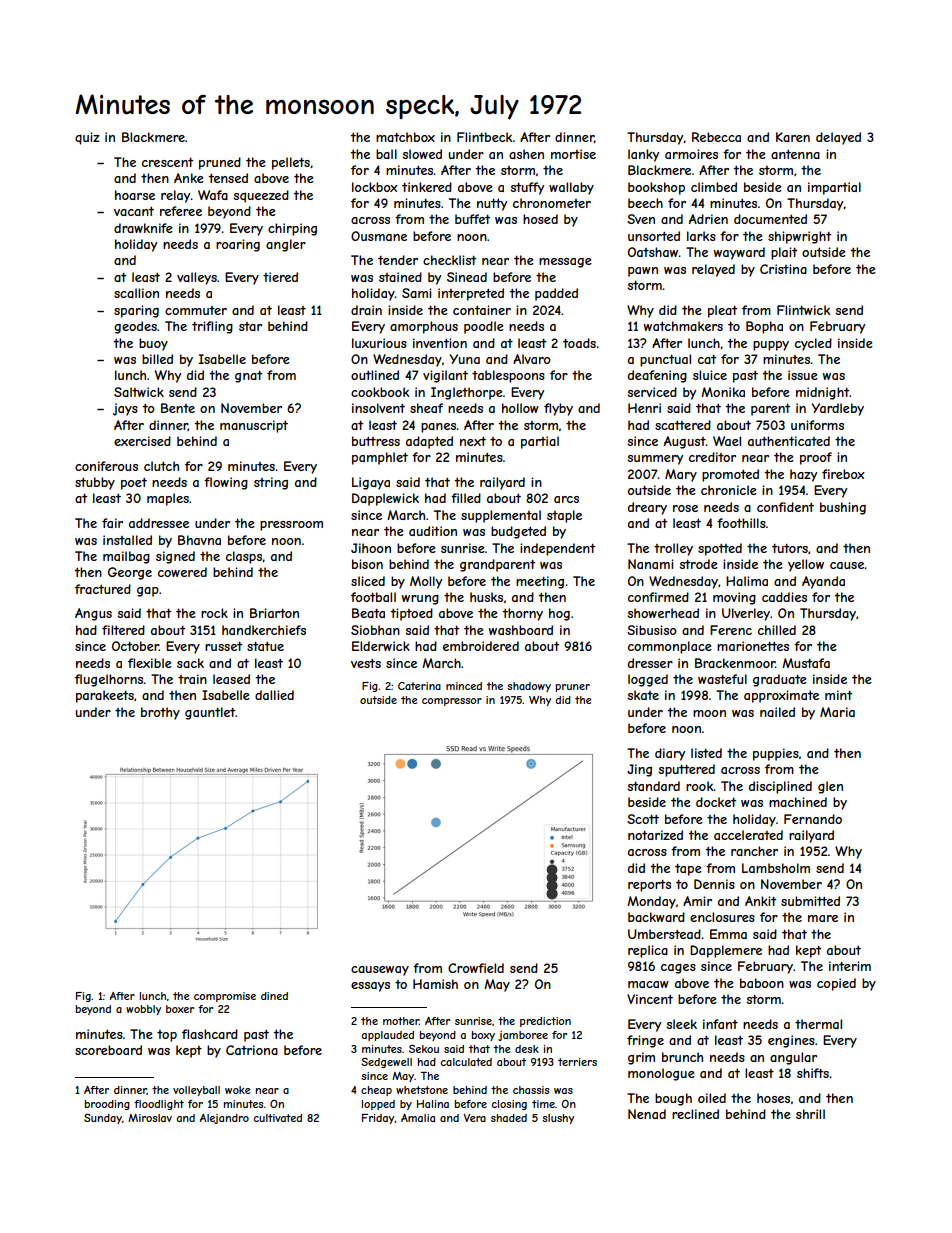  What do you see at coordinates (466, 498) in the page?
I see `filled` at bounding box center [466, 498].
